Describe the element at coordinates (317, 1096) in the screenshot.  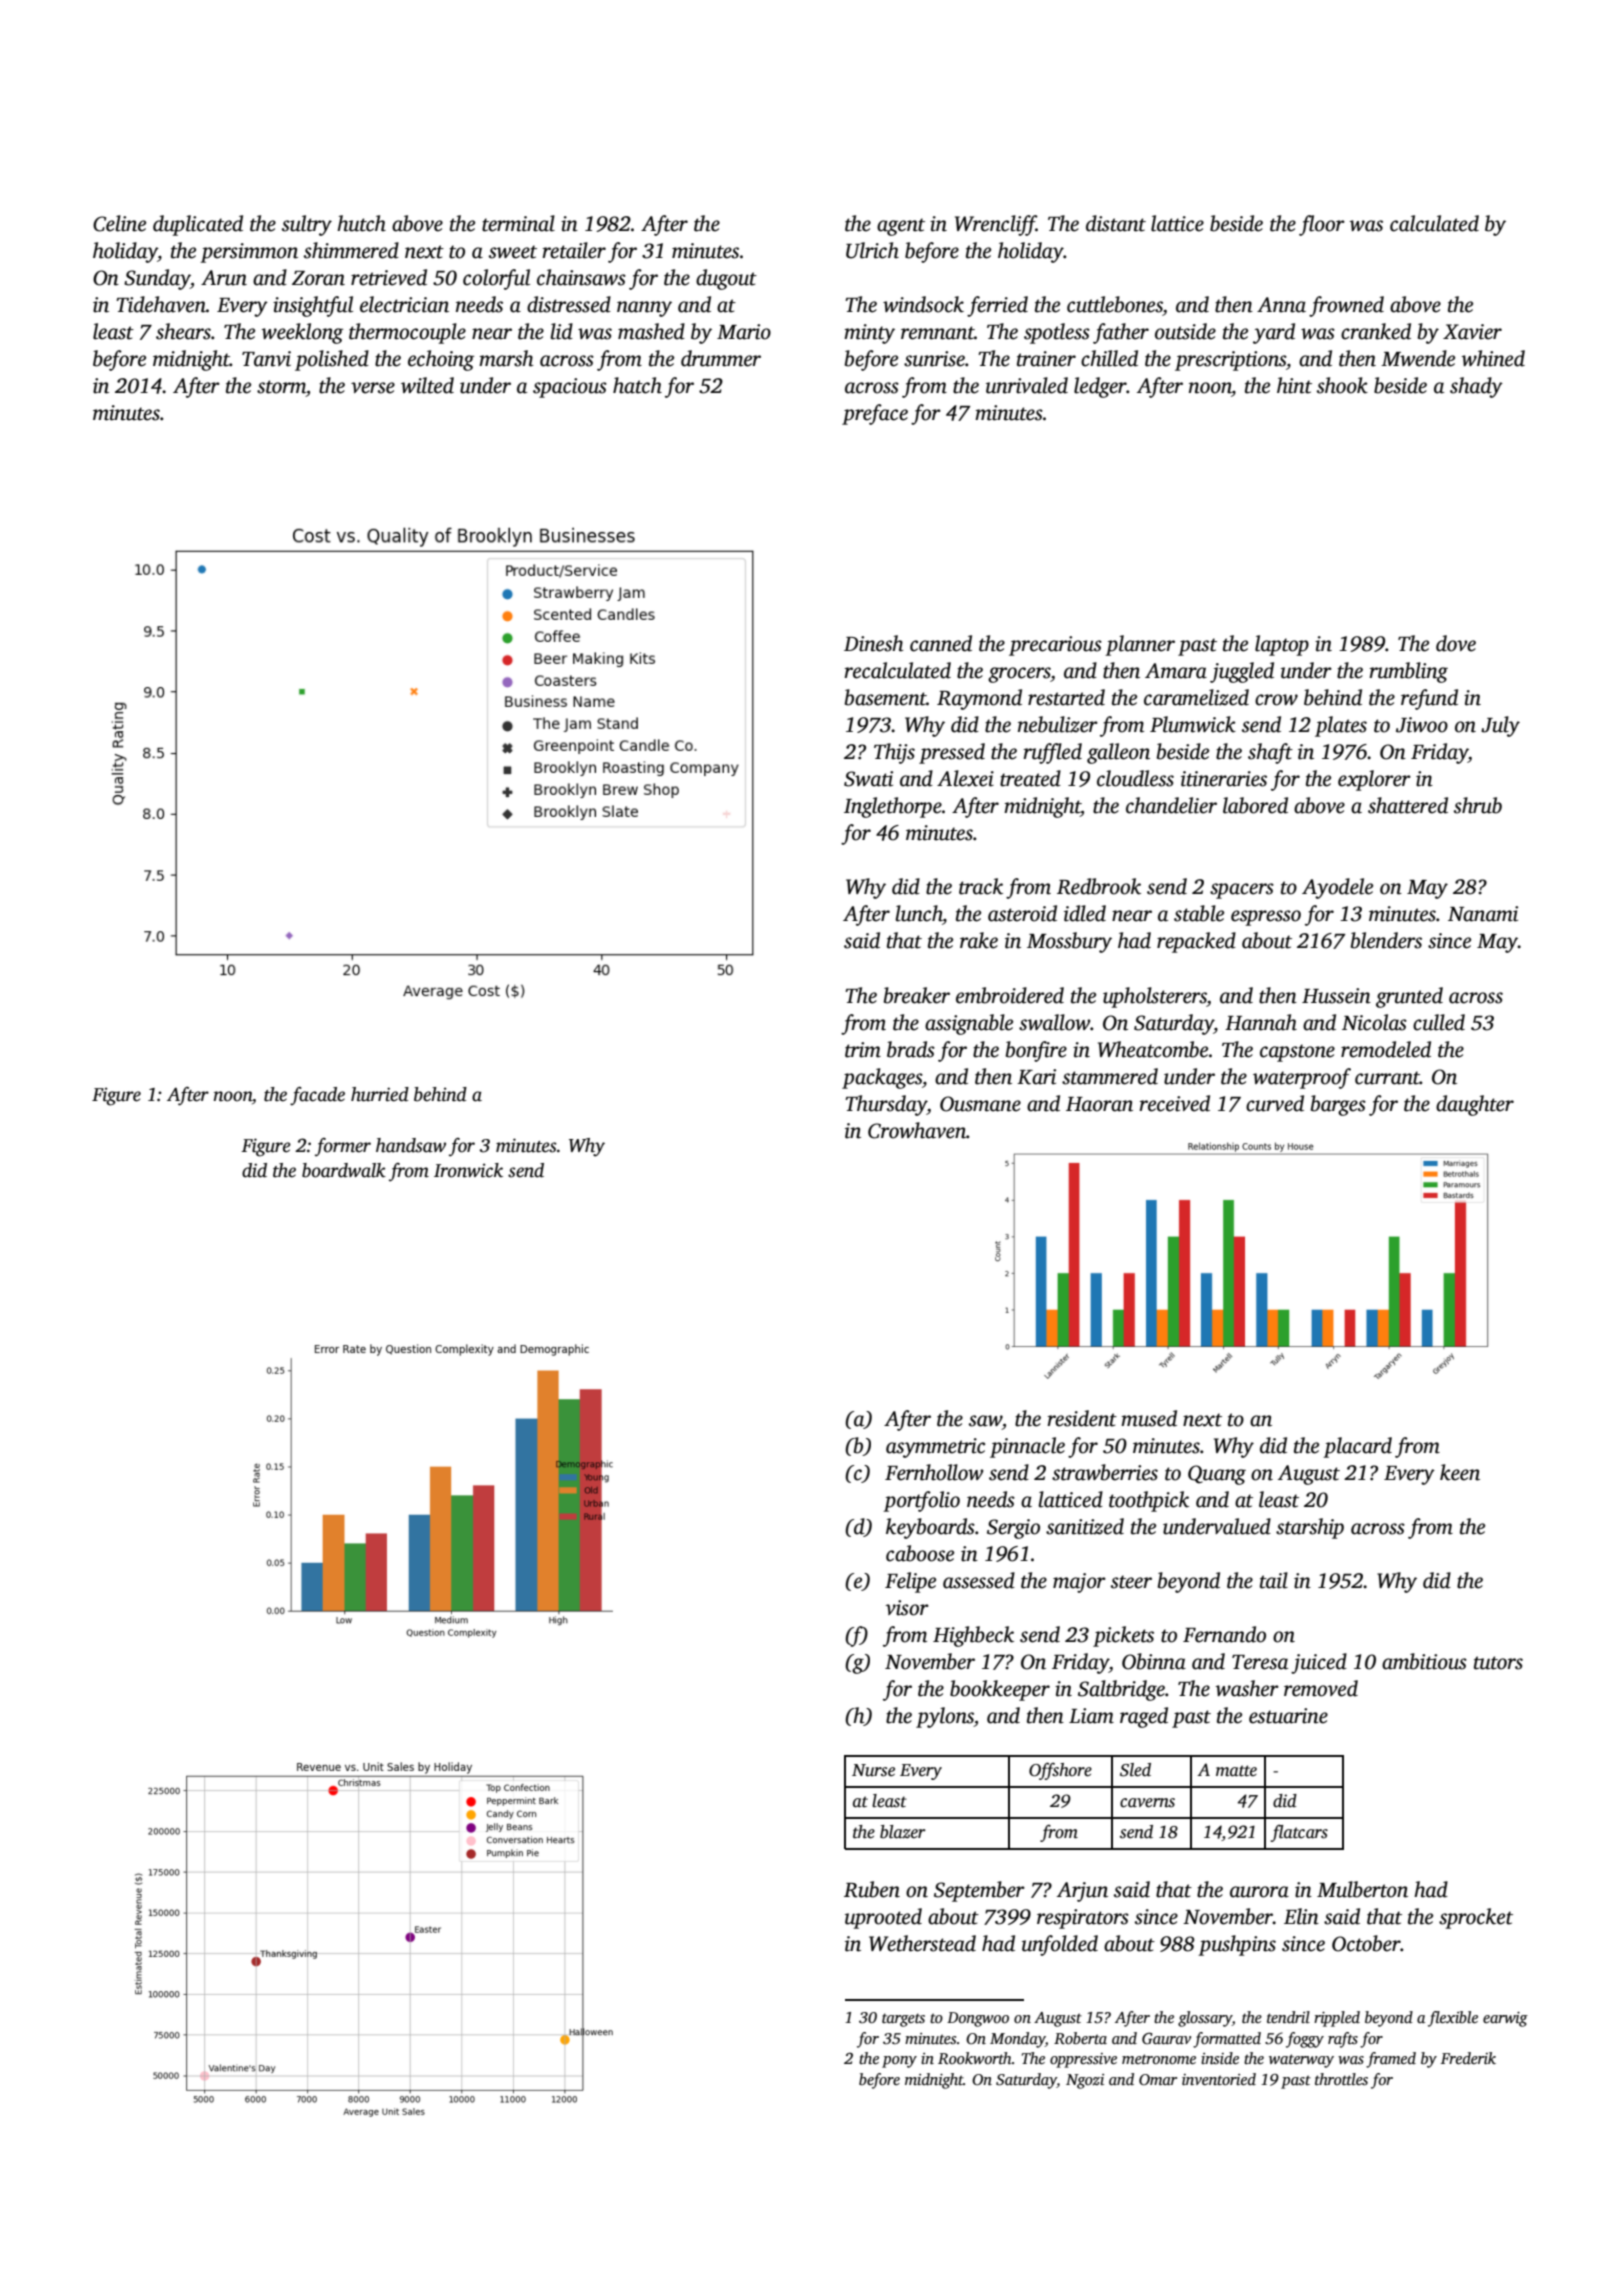
I see `facade` at that location.
